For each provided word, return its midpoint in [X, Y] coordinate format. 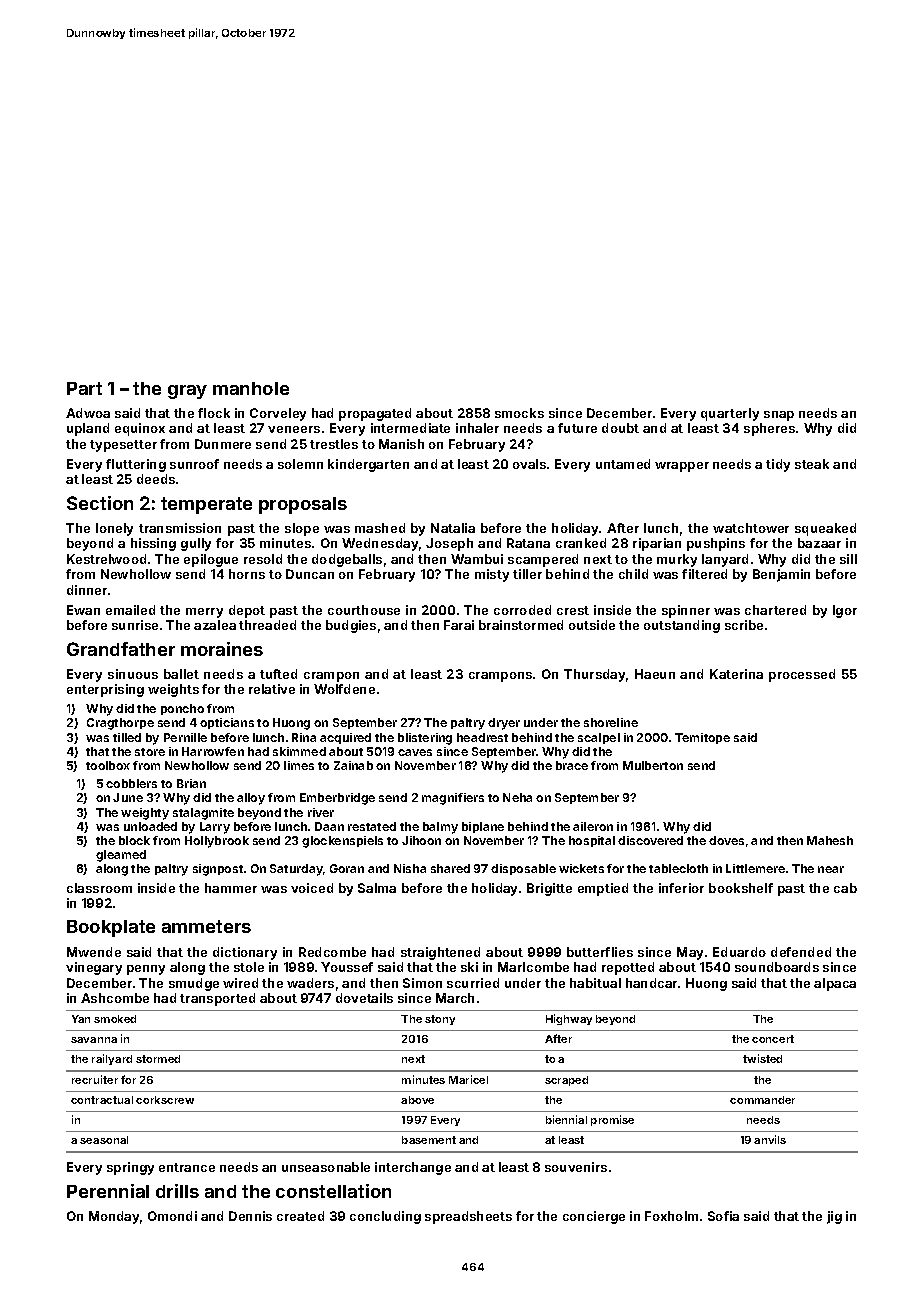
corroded [522, 610]
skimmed [299, 751]
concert [773, 1039]
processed [802, 675]
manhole [251, 388]
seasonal [104, 1140]
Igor [845, 611]
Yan [81, 1019]
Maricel [468, 1079]
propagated [375, 414]
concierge [594, 1217]
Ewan [83, 610]
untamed [623, 464]
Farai [459, 625]
